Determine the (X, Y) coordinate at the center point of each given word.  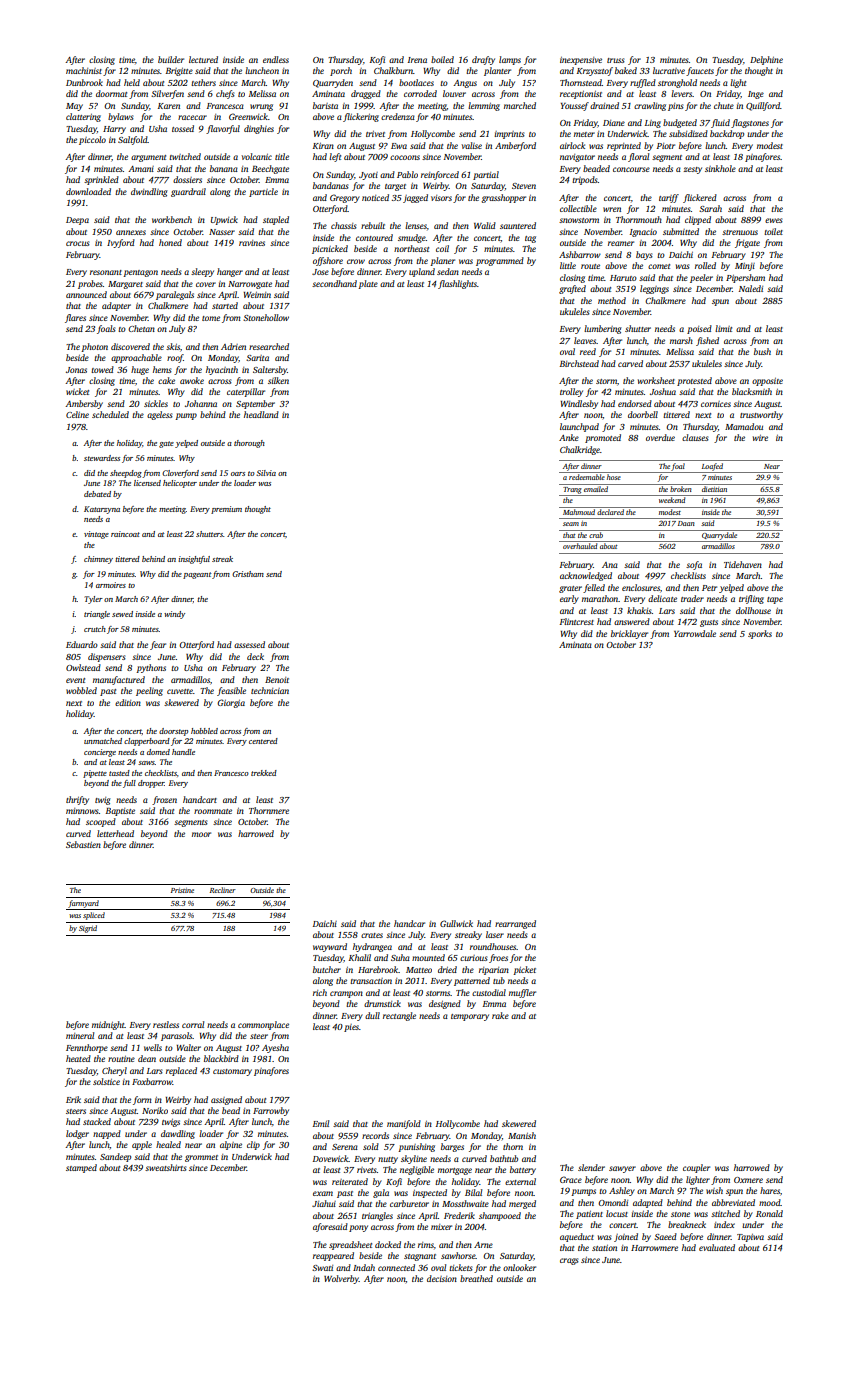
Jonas (76, 370)
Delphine (766, 60)
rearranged (515, 924)
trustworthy (761, 415)
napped (107, 1134)
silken (278, 380)
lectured (203, 59)
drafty (483, 60)
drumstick (382, 1003)
